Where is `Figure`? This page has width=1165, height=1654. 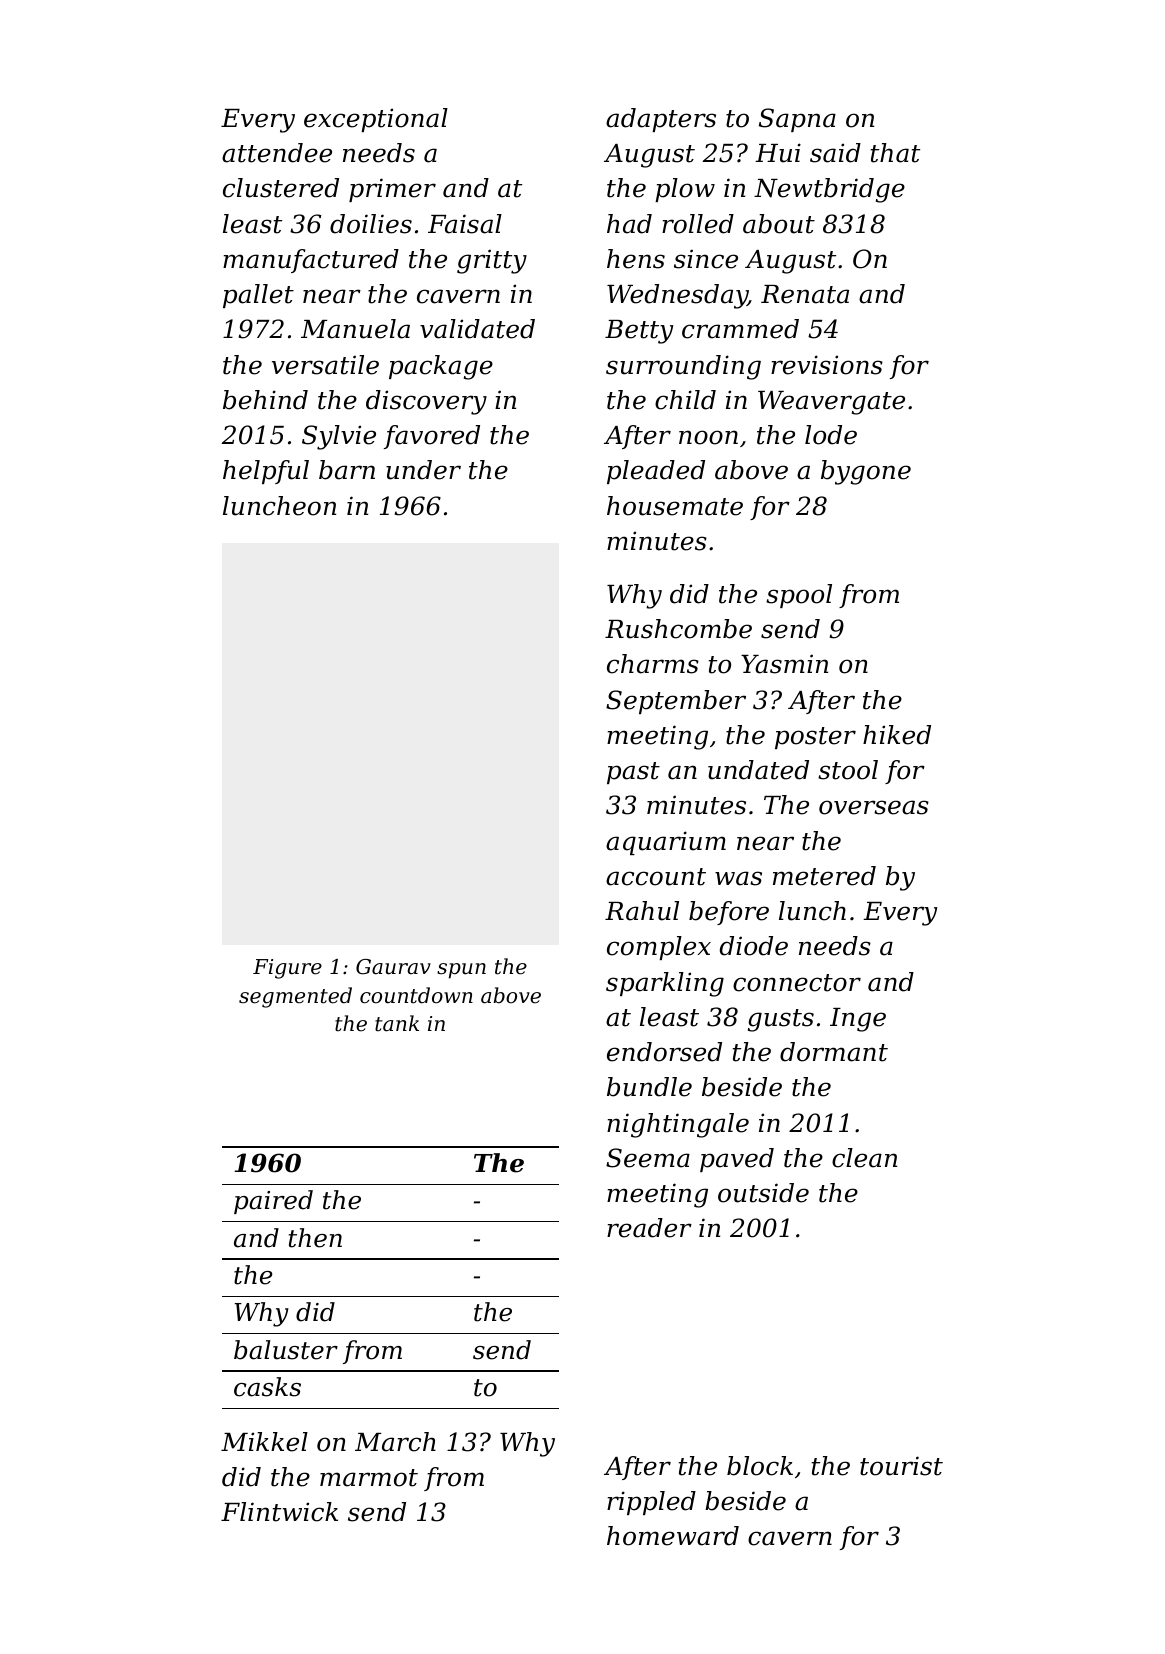 Figure is located at coordinates (287, 969).
